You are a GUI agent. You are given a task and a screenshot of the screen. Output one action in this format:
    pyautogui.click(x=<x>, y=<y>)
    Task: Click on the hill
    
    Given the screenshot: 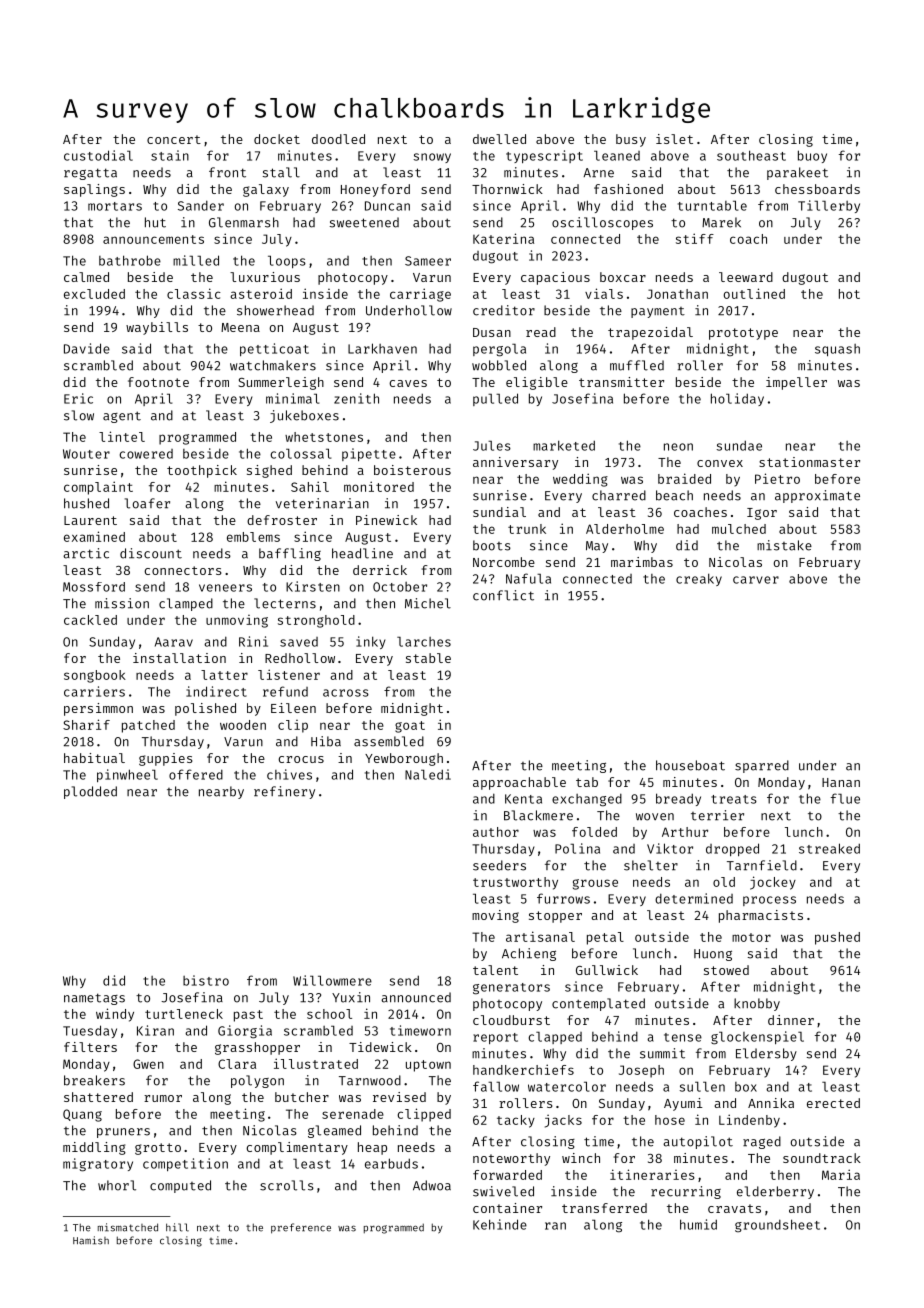 What is the action you would take?
    pyautogui.click(x=177, y=1227)
